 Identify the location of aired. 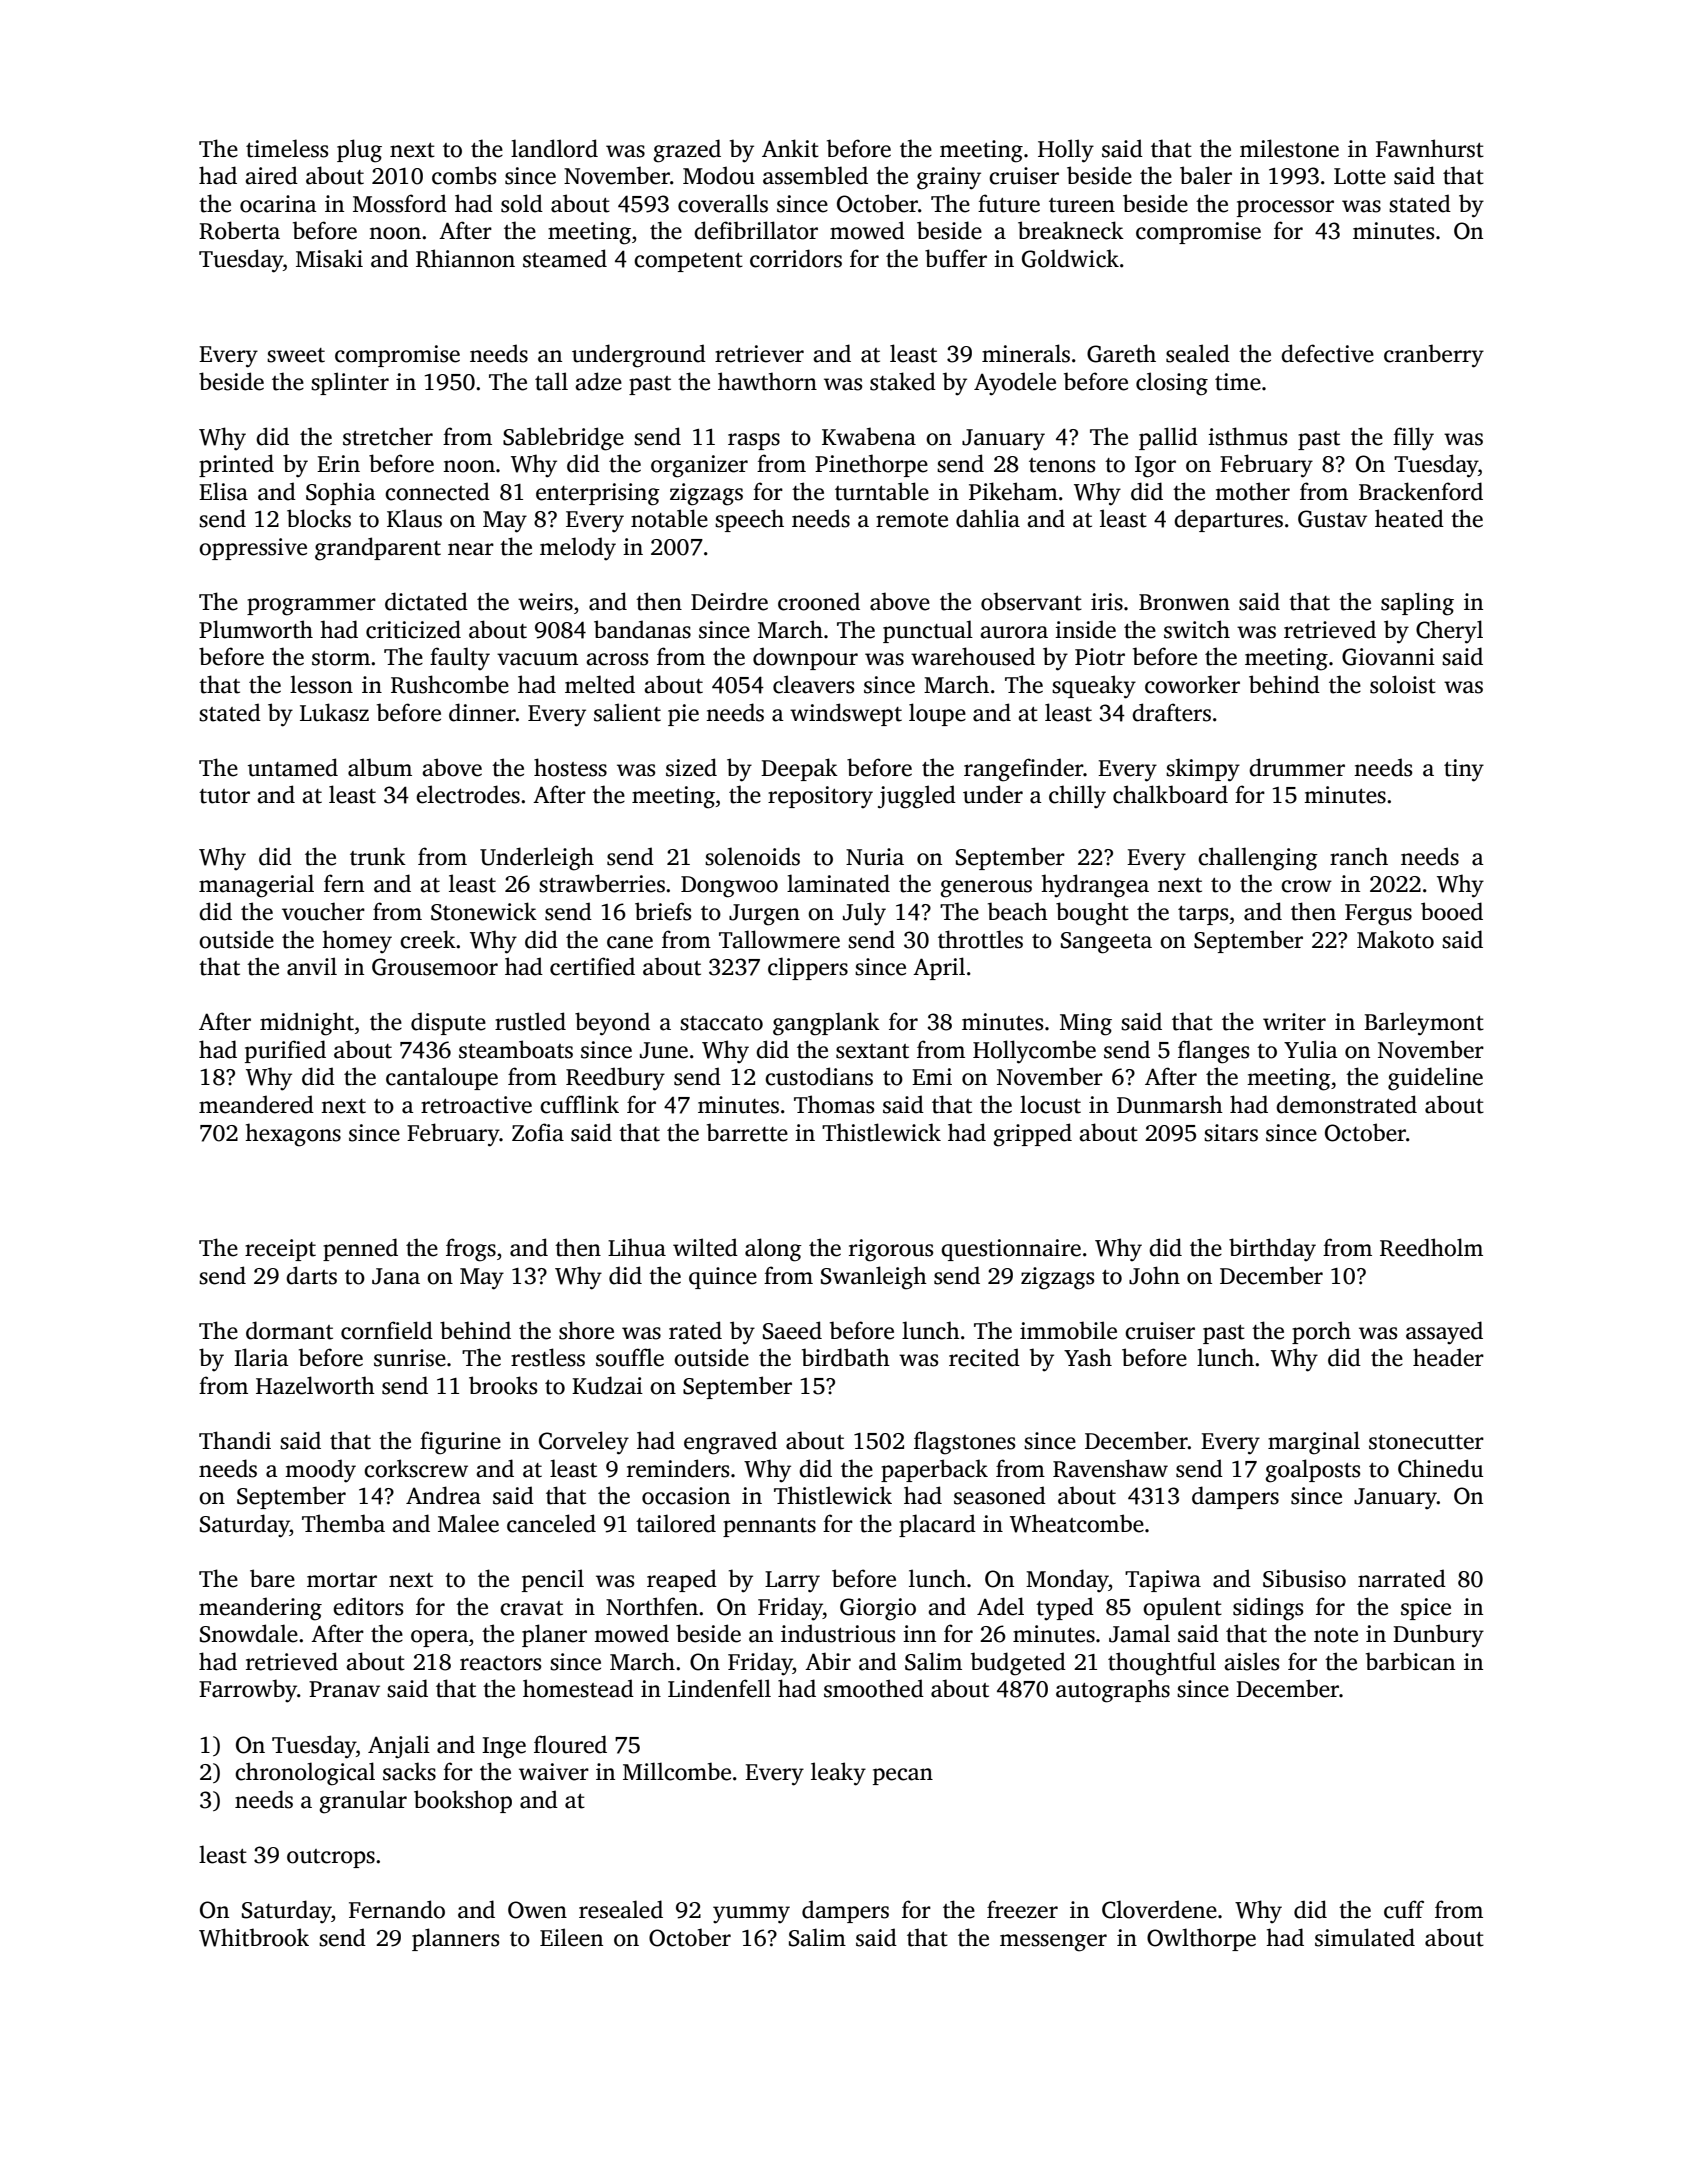
(271, 175).
